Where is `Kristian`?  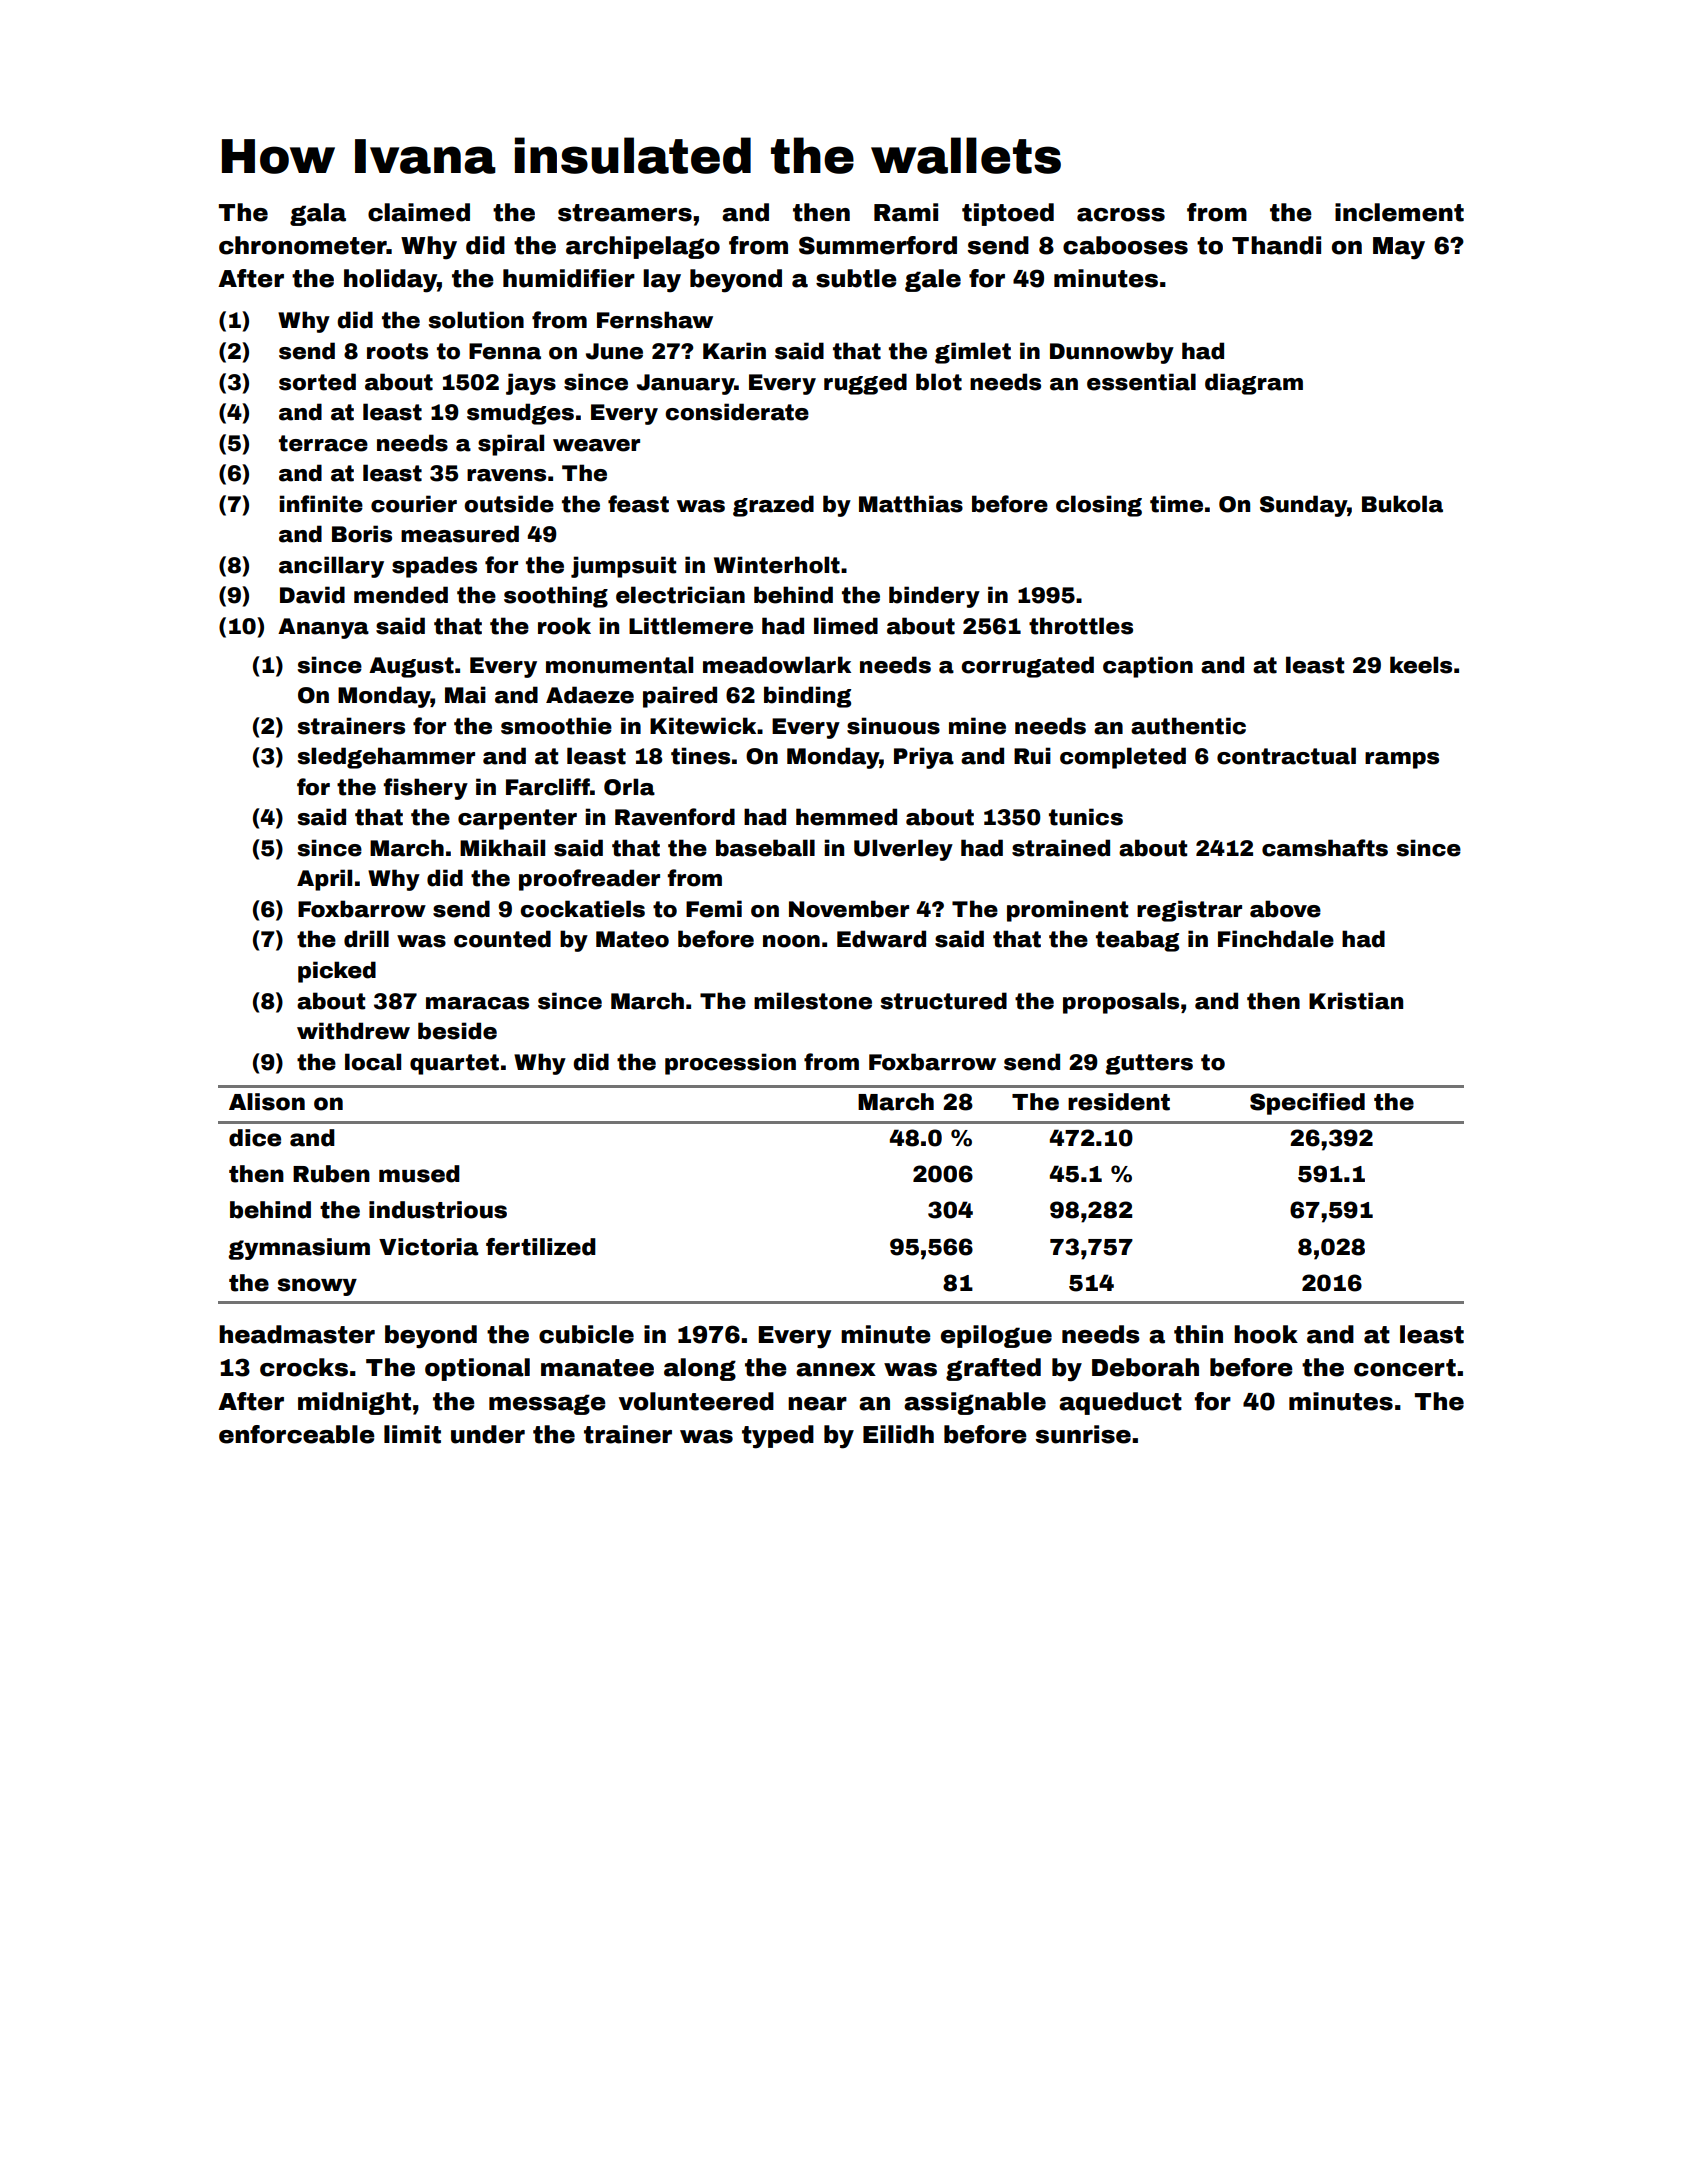
Kristian is located at coordinates (1356, 1001).
